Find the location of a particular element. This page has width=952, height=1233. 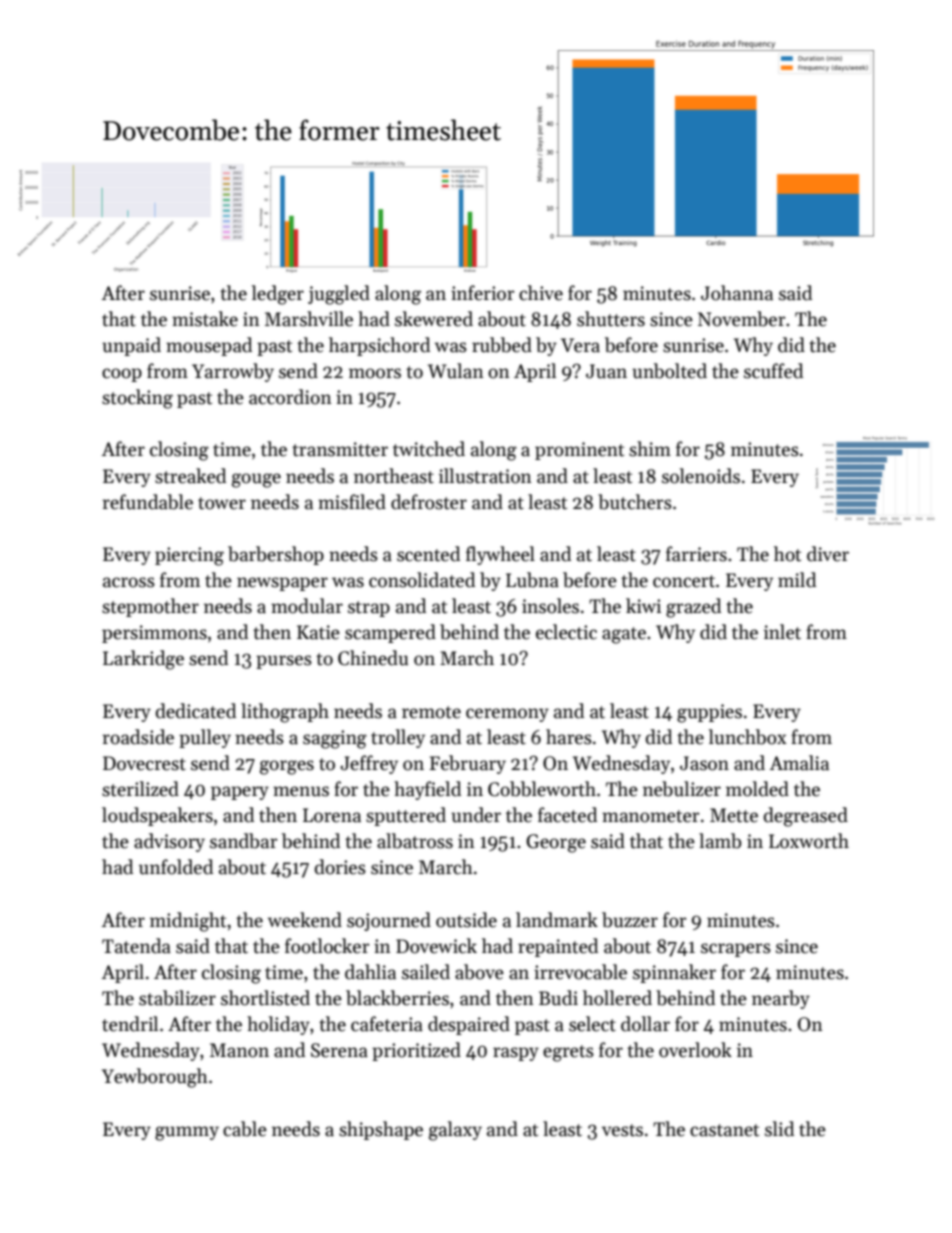

Yewborough is located at coordinates (155, 1078).
